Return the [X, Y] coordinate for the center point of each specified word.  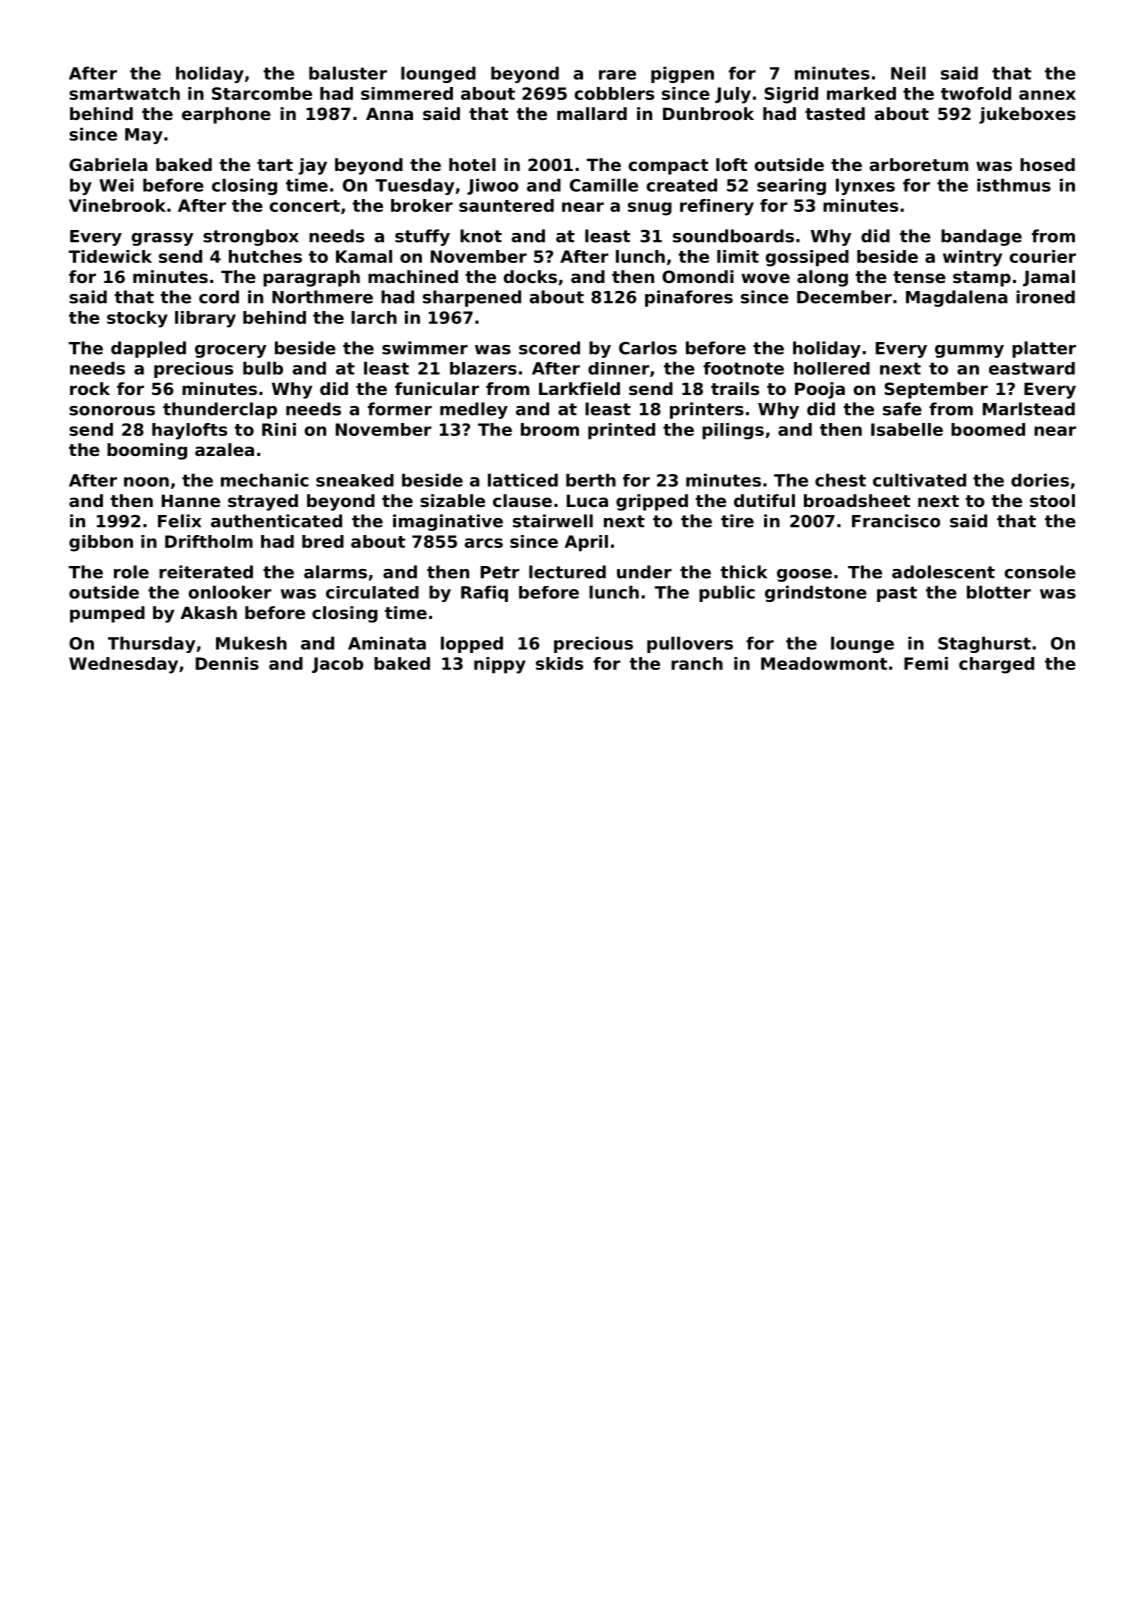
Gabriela [108, 164]
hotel [472, 164]
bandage [981, 237]
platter [1044, 349]
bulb [263, 368]
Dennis [227, 663]
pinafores [689, 298]
